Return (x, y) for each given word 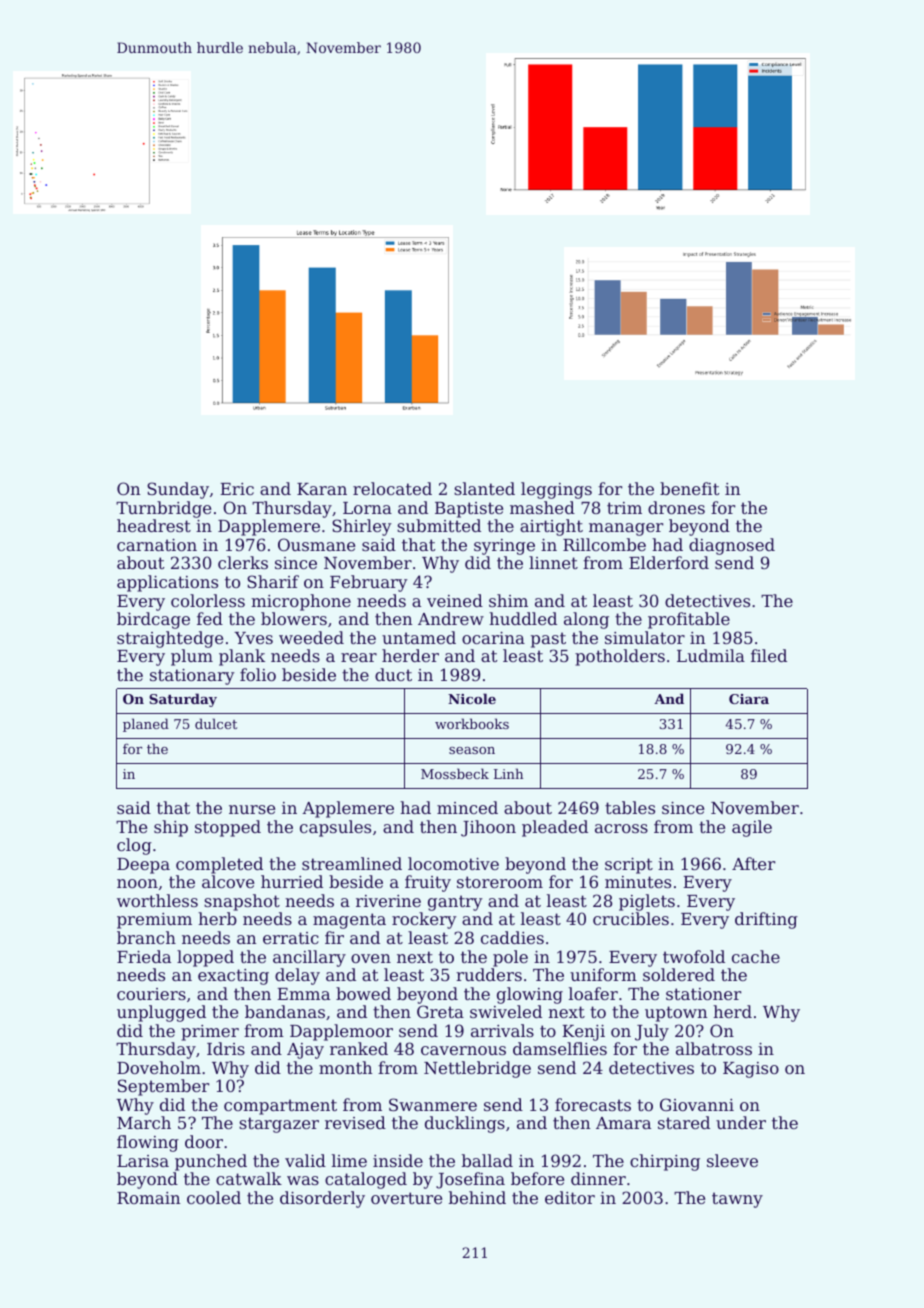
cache (756, 956)
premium (154, 921)
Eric (237, 489)
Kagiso (751, 1070)
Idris (226, 1048)
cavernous (463, 1050)
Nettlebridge (477, 1069)
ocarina (493, 638)
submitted (439, 525)
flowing (148, 1143)
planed (146, 725)
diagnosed (732, 546)
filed (769, 655)
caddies (512, 937)
